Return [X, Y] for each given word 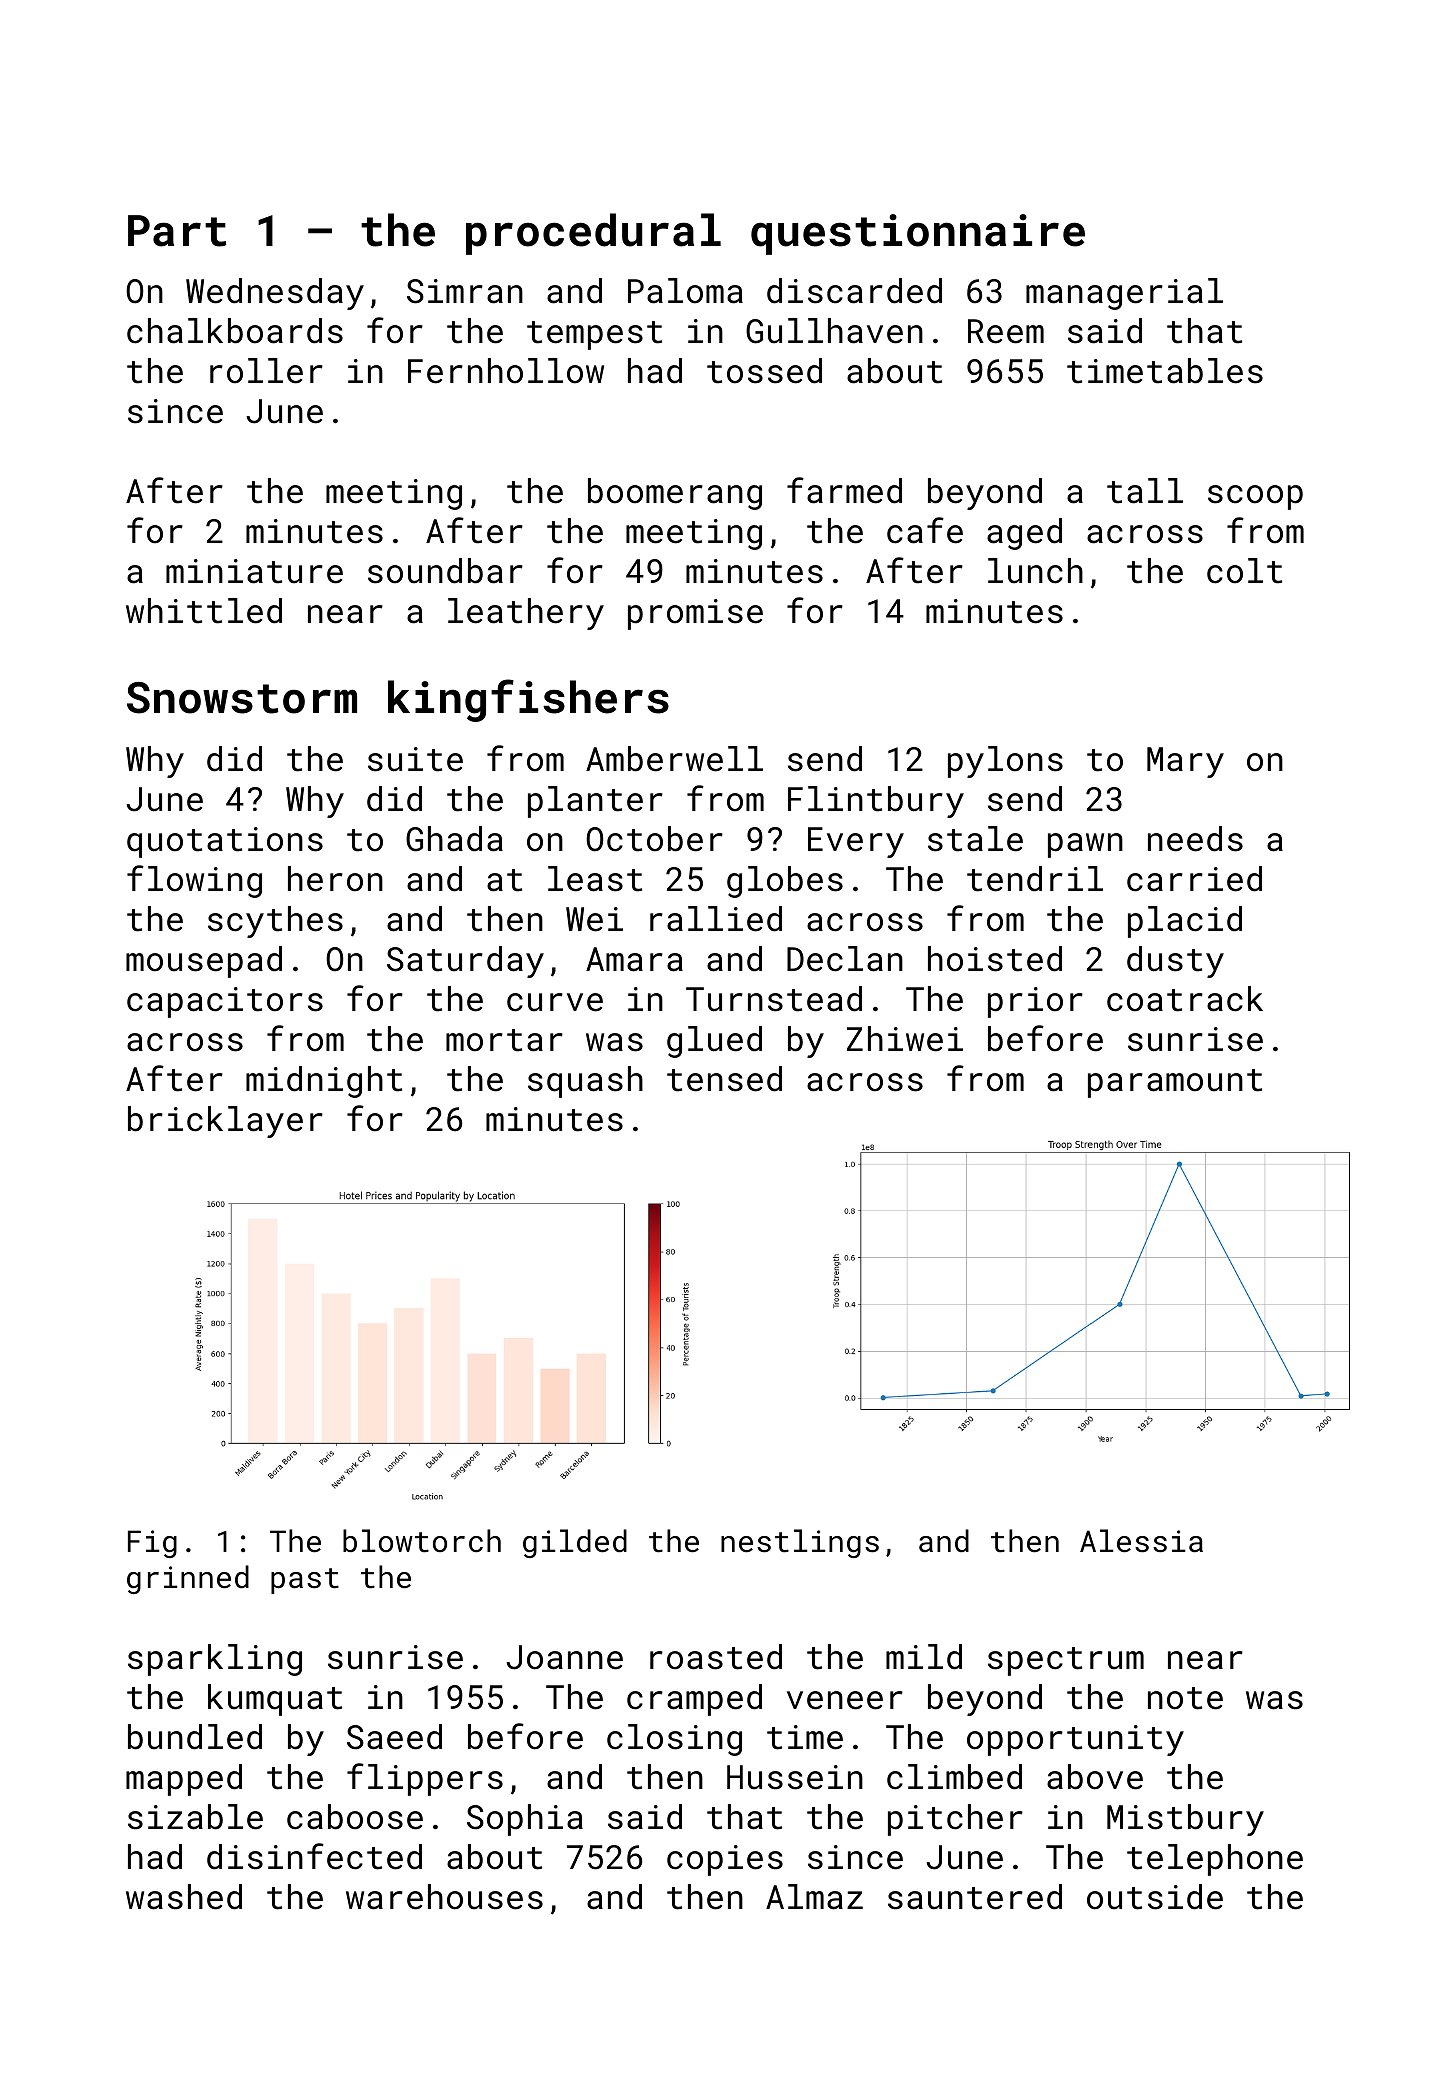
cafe [925, 530]
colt [1244, 571]
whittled [204, 611]
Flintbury [876, 802]
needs [1195, 839]
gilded [575, 1543]
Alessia [1141, 1541]
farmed [844, 490]
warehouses [444, 1897]
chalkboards [235, 331]
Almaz [814, 1897]
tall [1145, 491]
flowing [194, 881]
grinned [188, 1579]
